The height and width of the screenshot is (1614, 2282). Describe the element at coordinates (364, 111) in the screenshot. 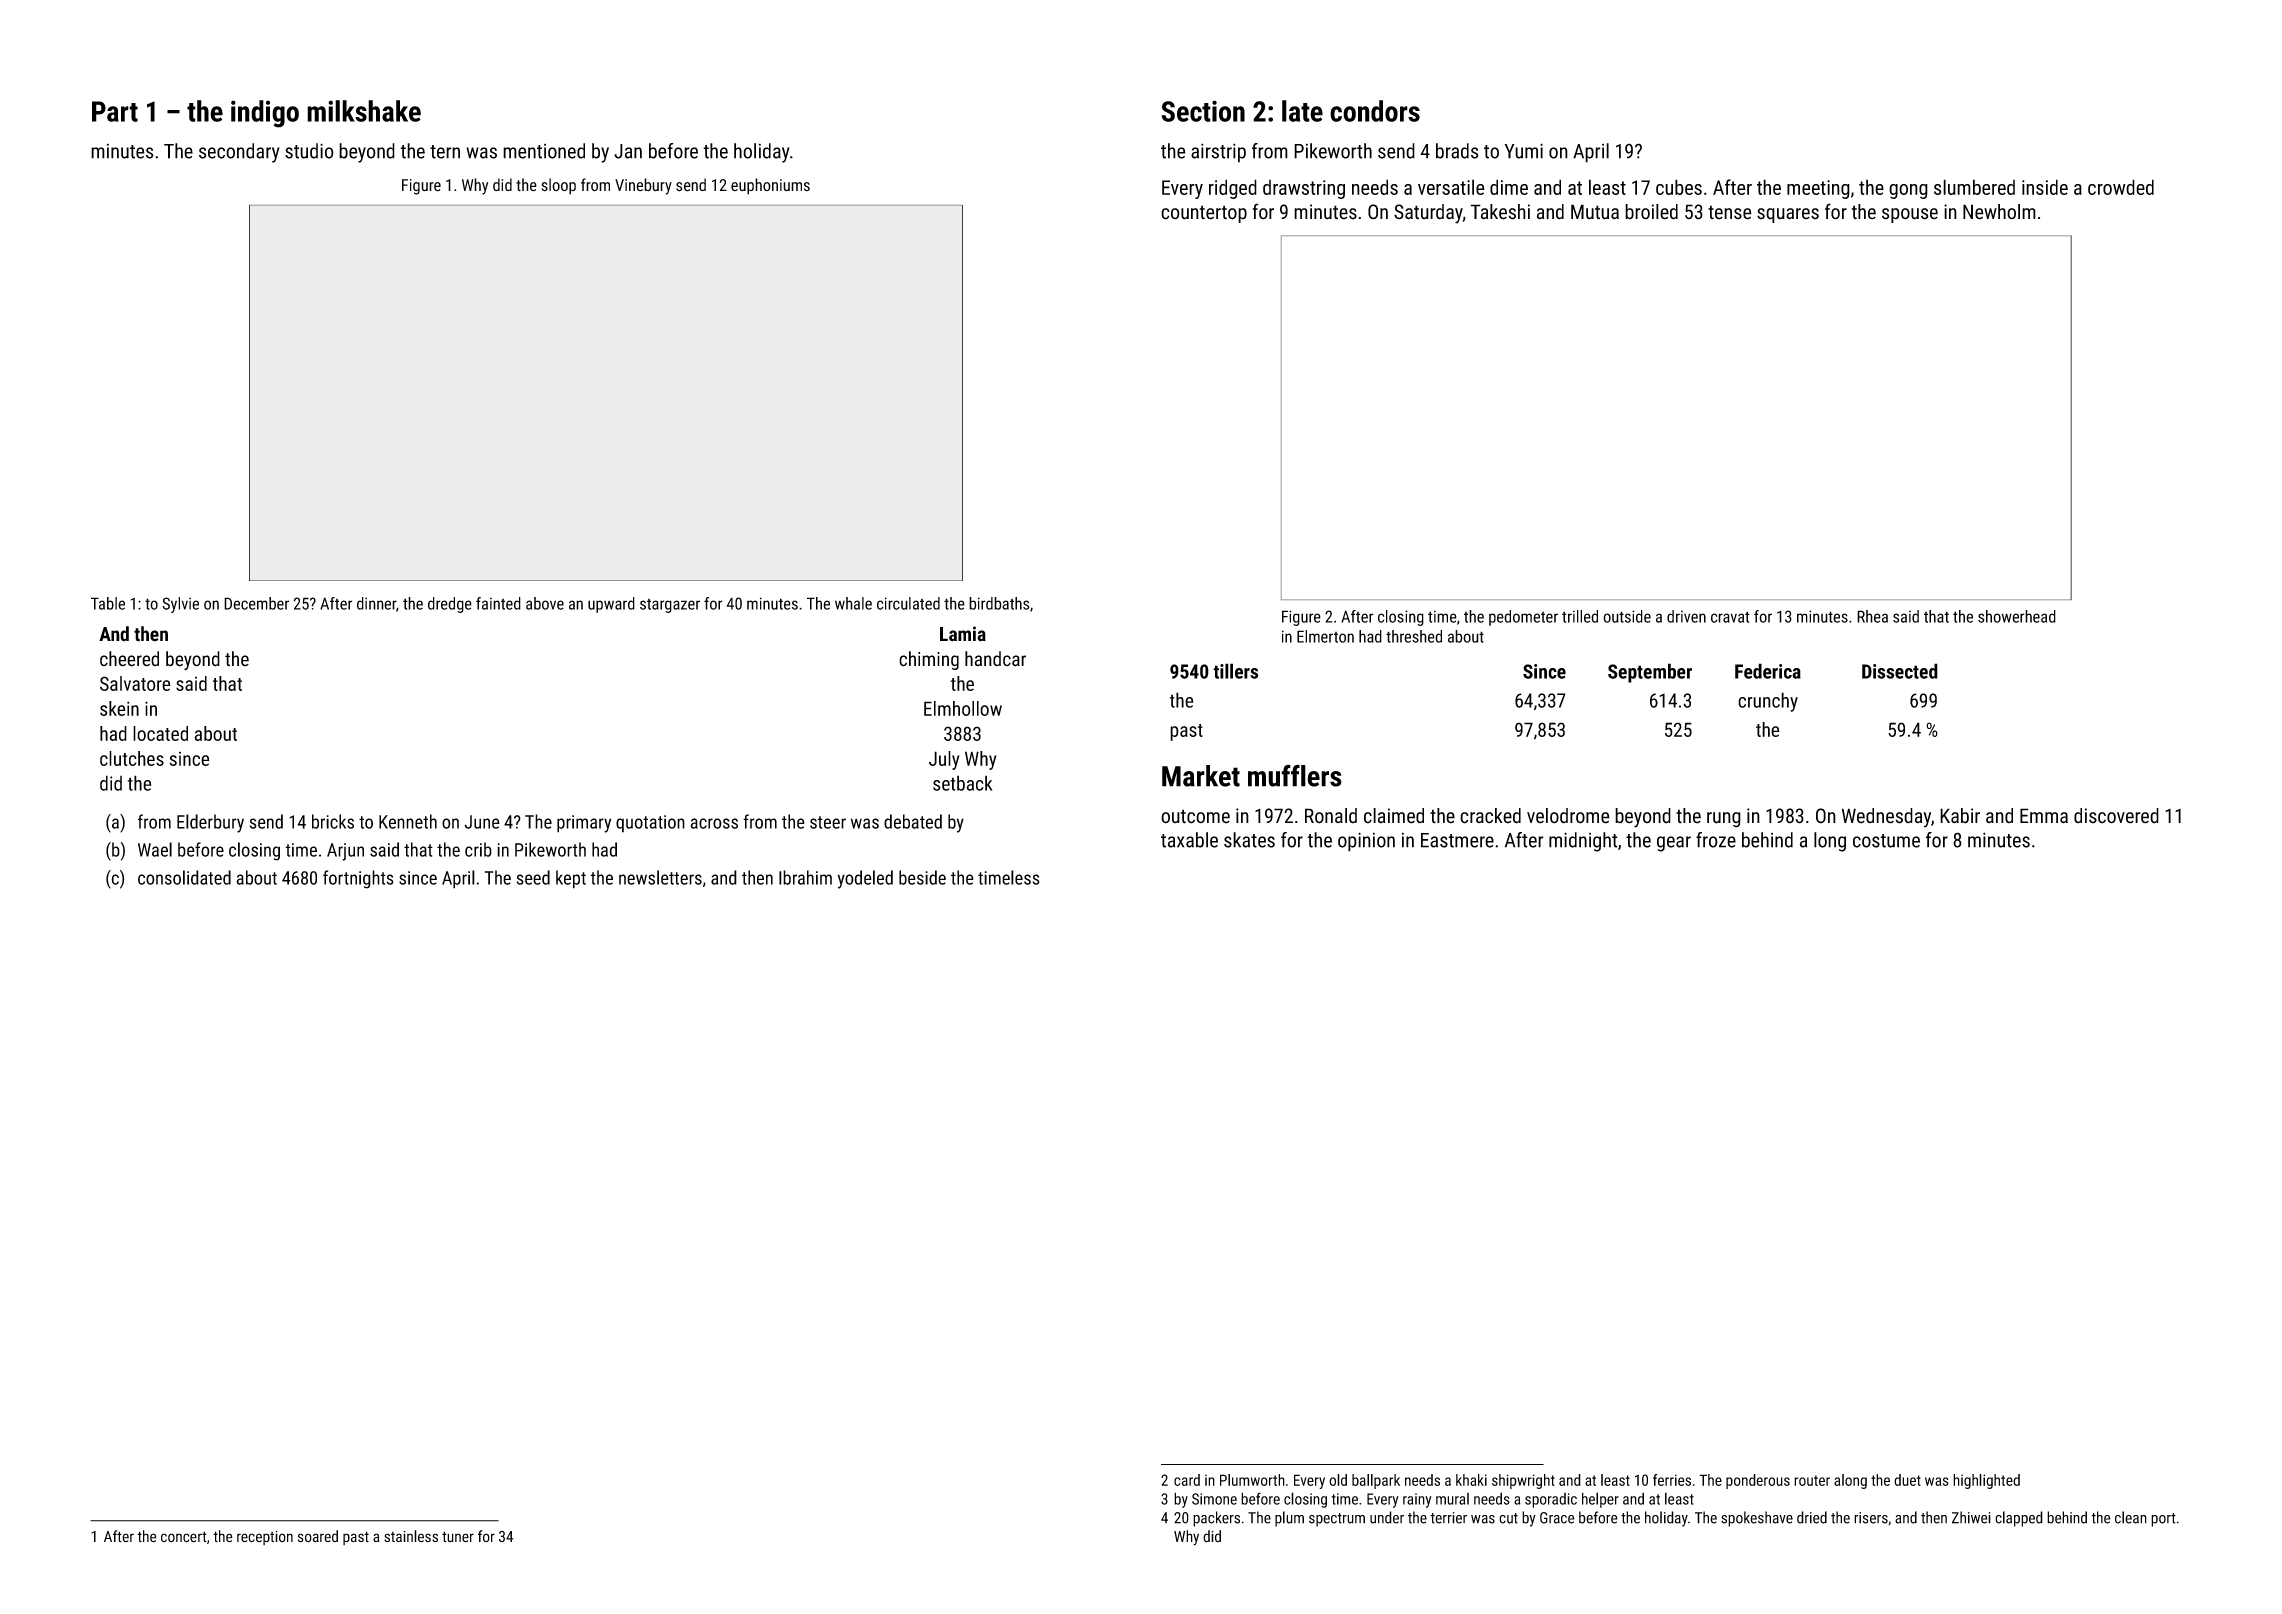

I see `milkshake` at that location.
